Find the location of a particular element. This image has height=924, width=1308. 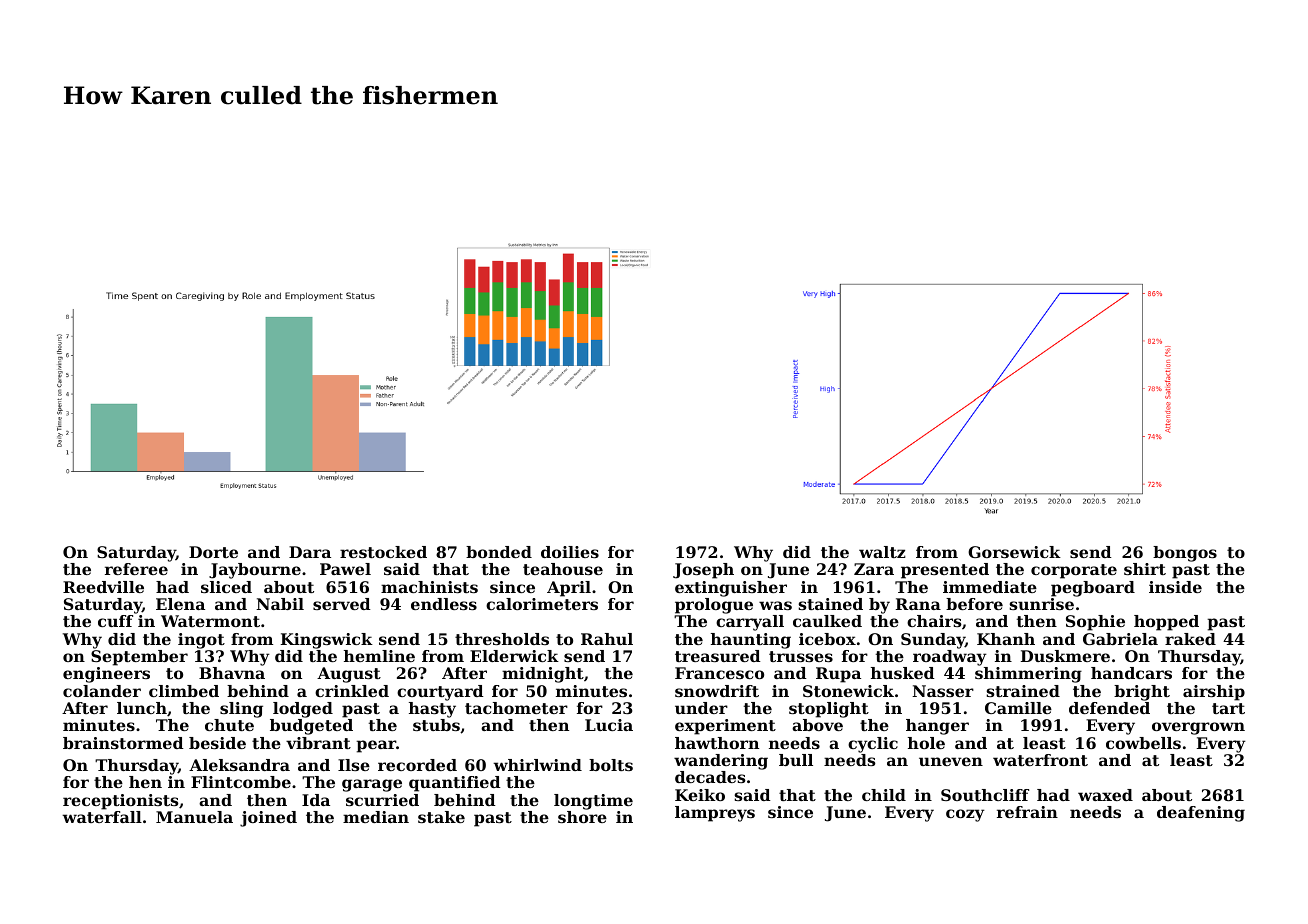

Keiko is located at coordinates (700, 795).
